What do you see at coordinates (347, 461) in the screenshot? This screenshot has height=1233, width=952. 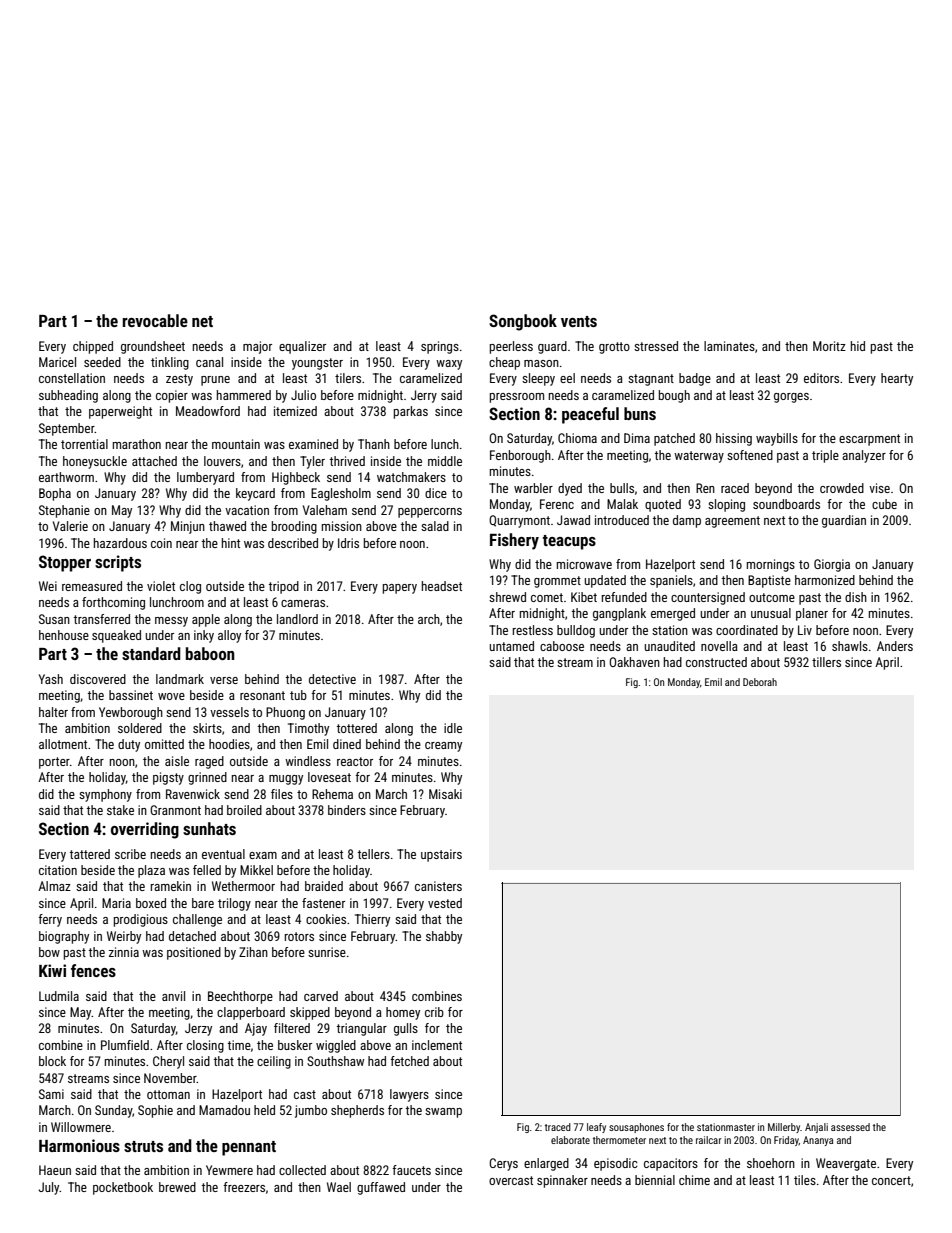 I see `thrived` at bounding box center [347, 461].
